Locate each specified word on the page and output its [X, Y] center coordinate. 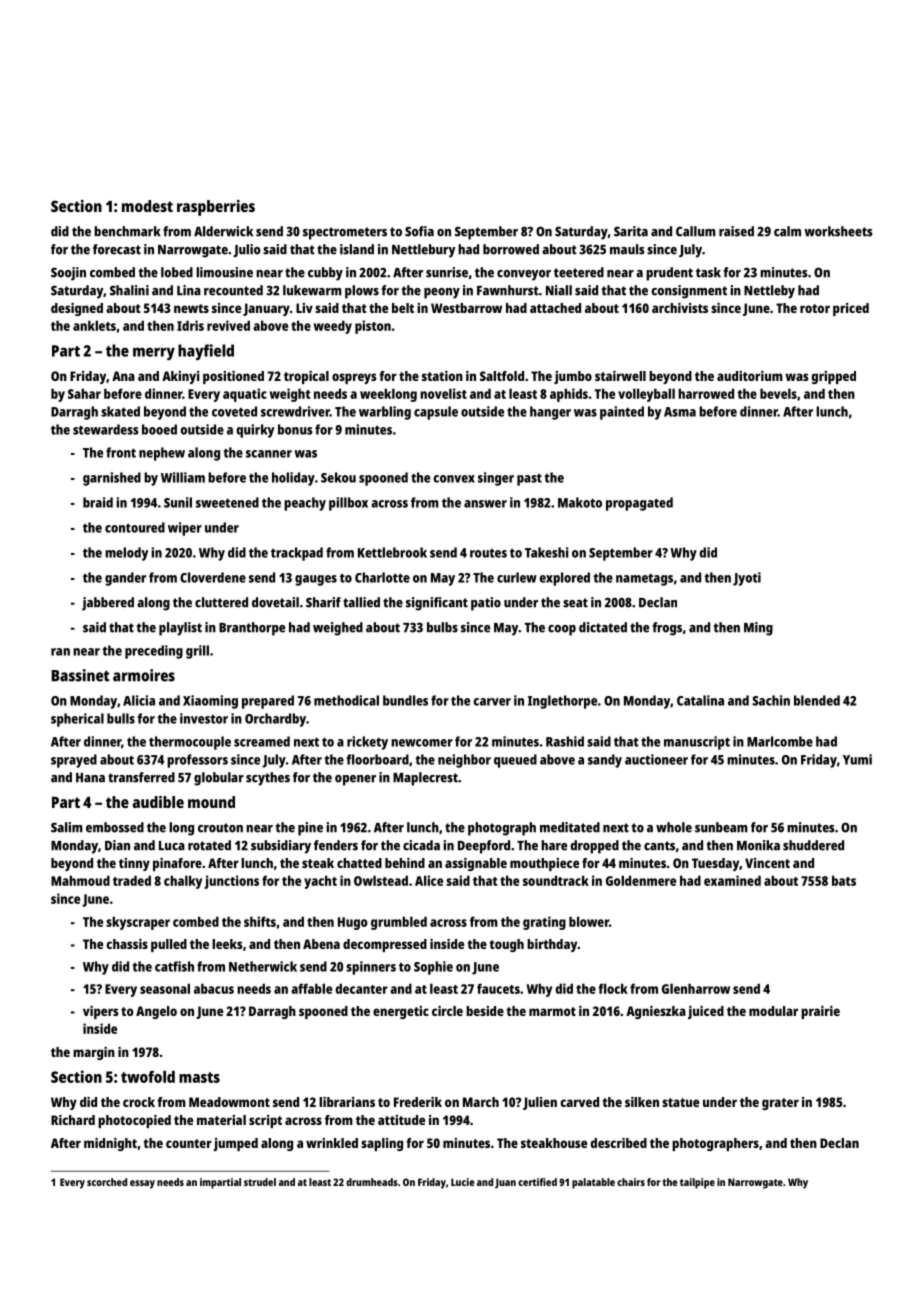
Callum [696, 231]
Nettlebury [424, 251]
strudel [260, 1182]
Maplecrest [425, 779]
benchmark [127, 231]
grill [197, 652]
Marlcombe [780, 741]
